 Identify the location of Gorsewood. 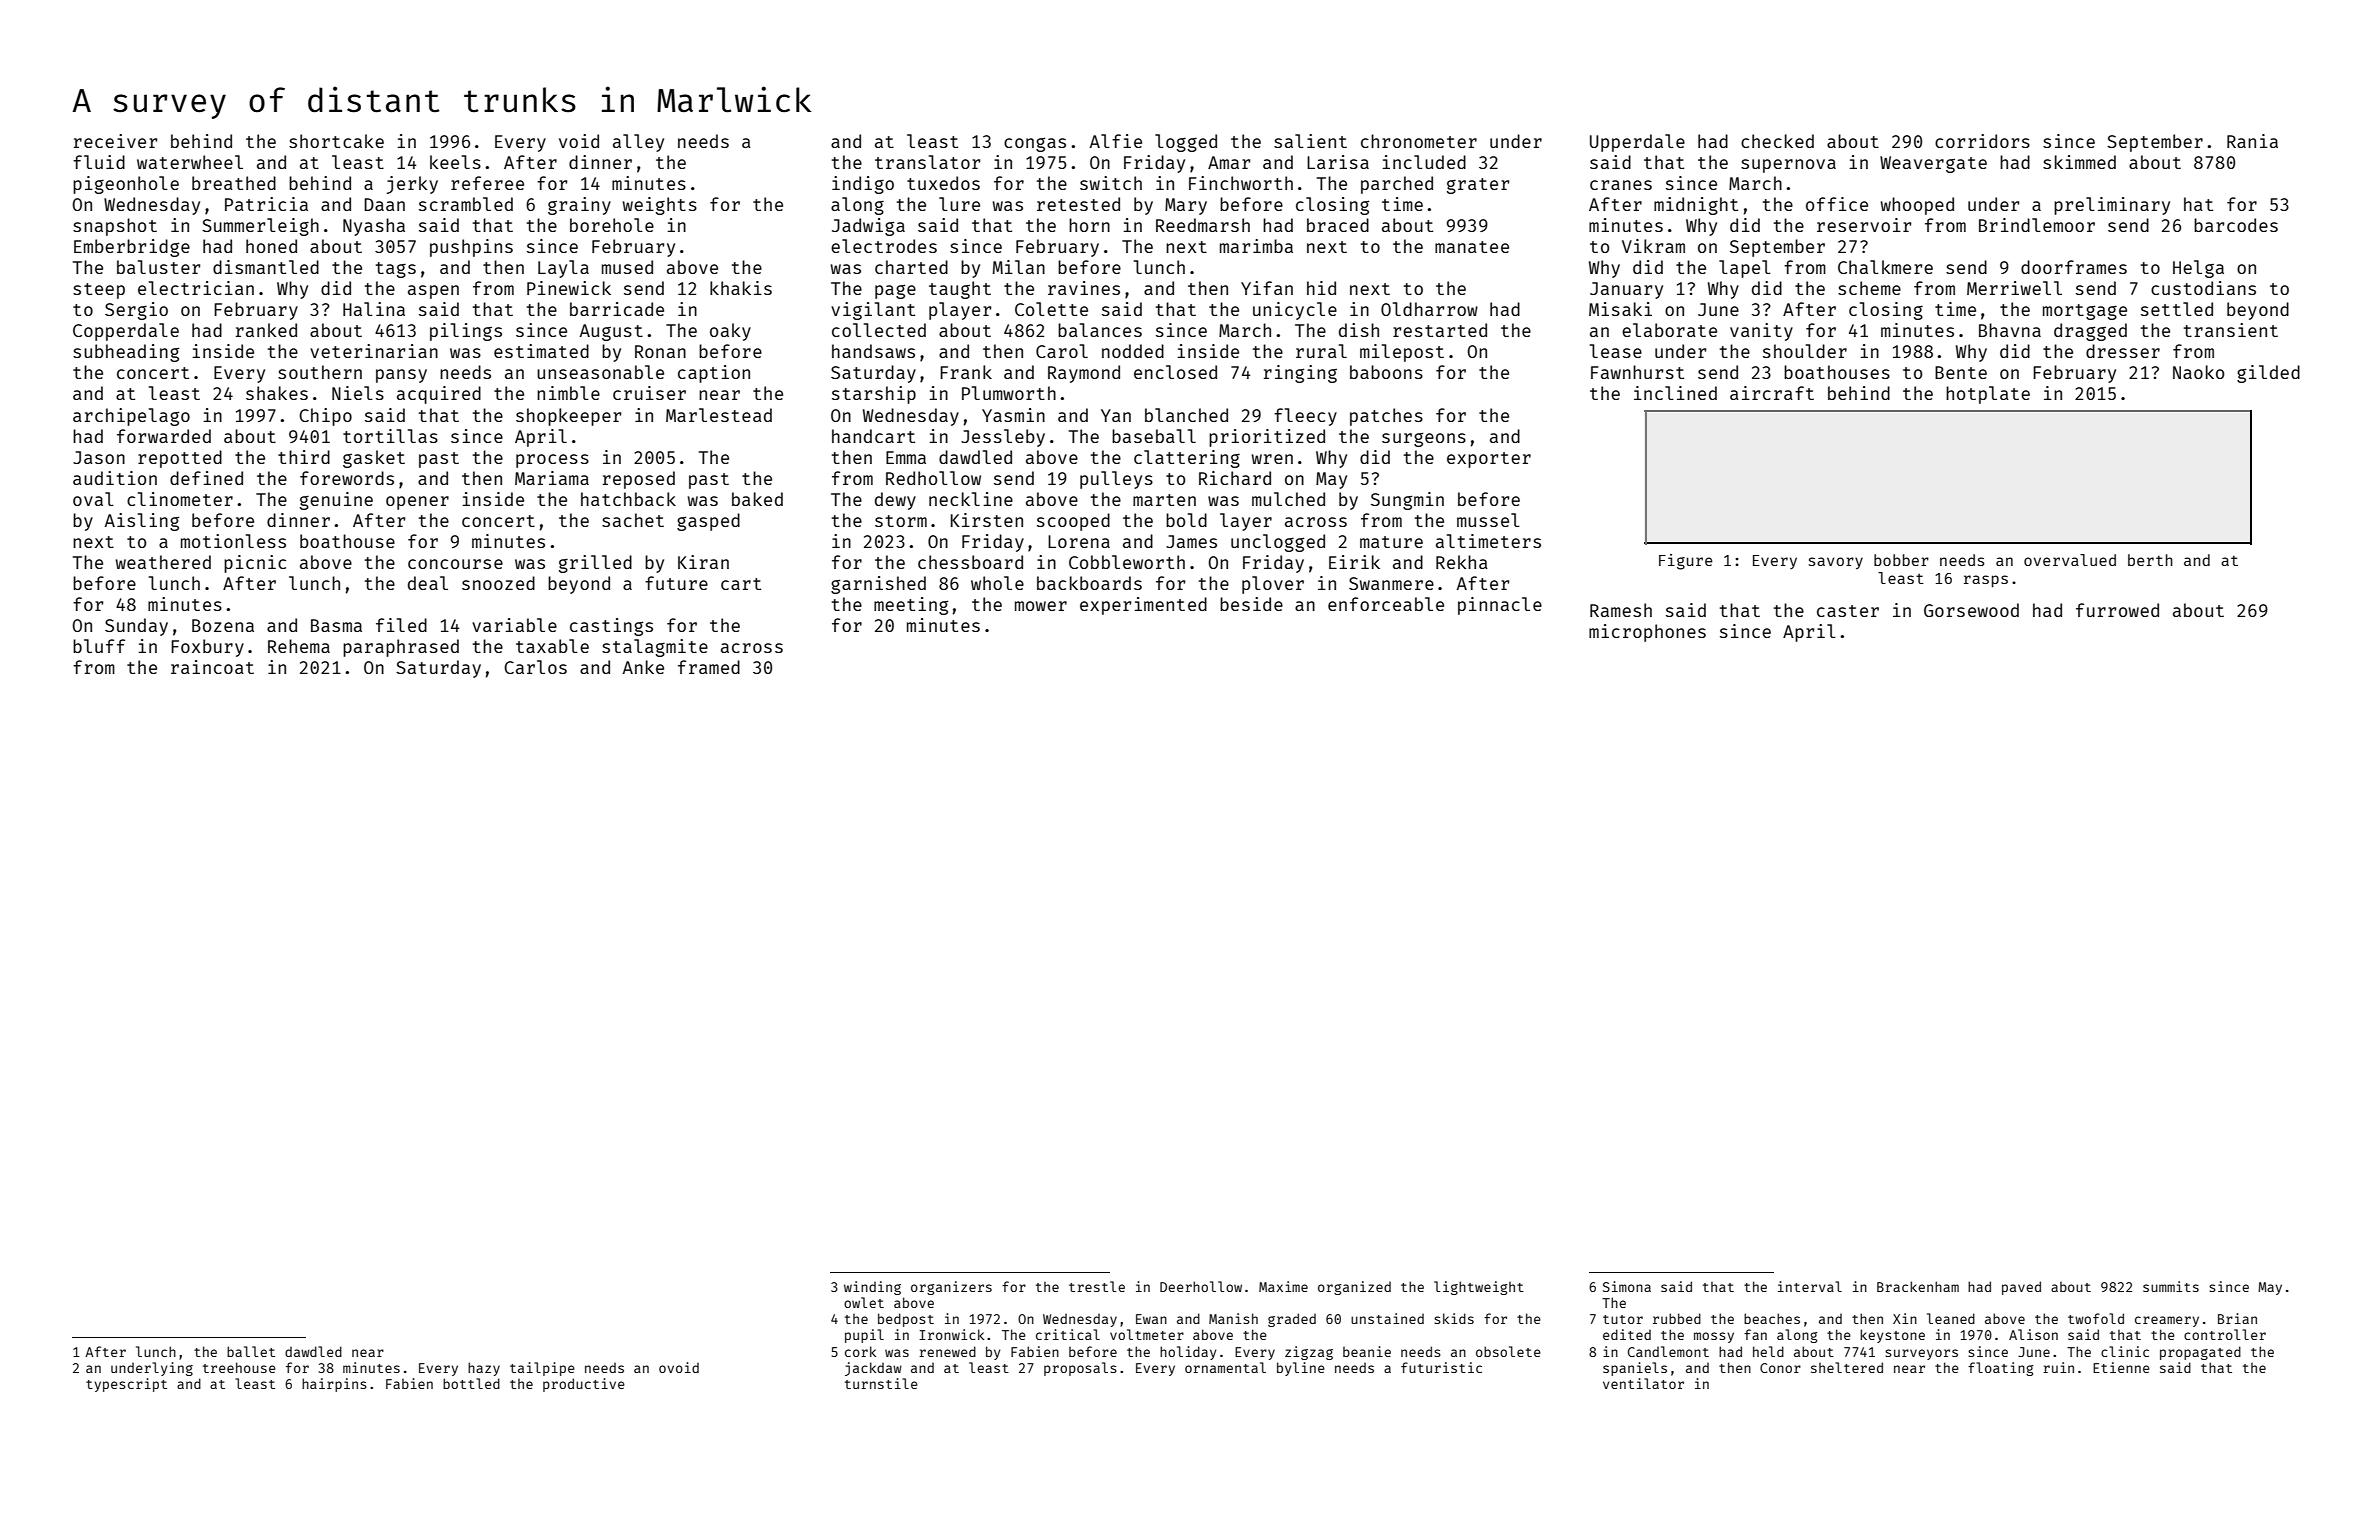
(1971, 610).
